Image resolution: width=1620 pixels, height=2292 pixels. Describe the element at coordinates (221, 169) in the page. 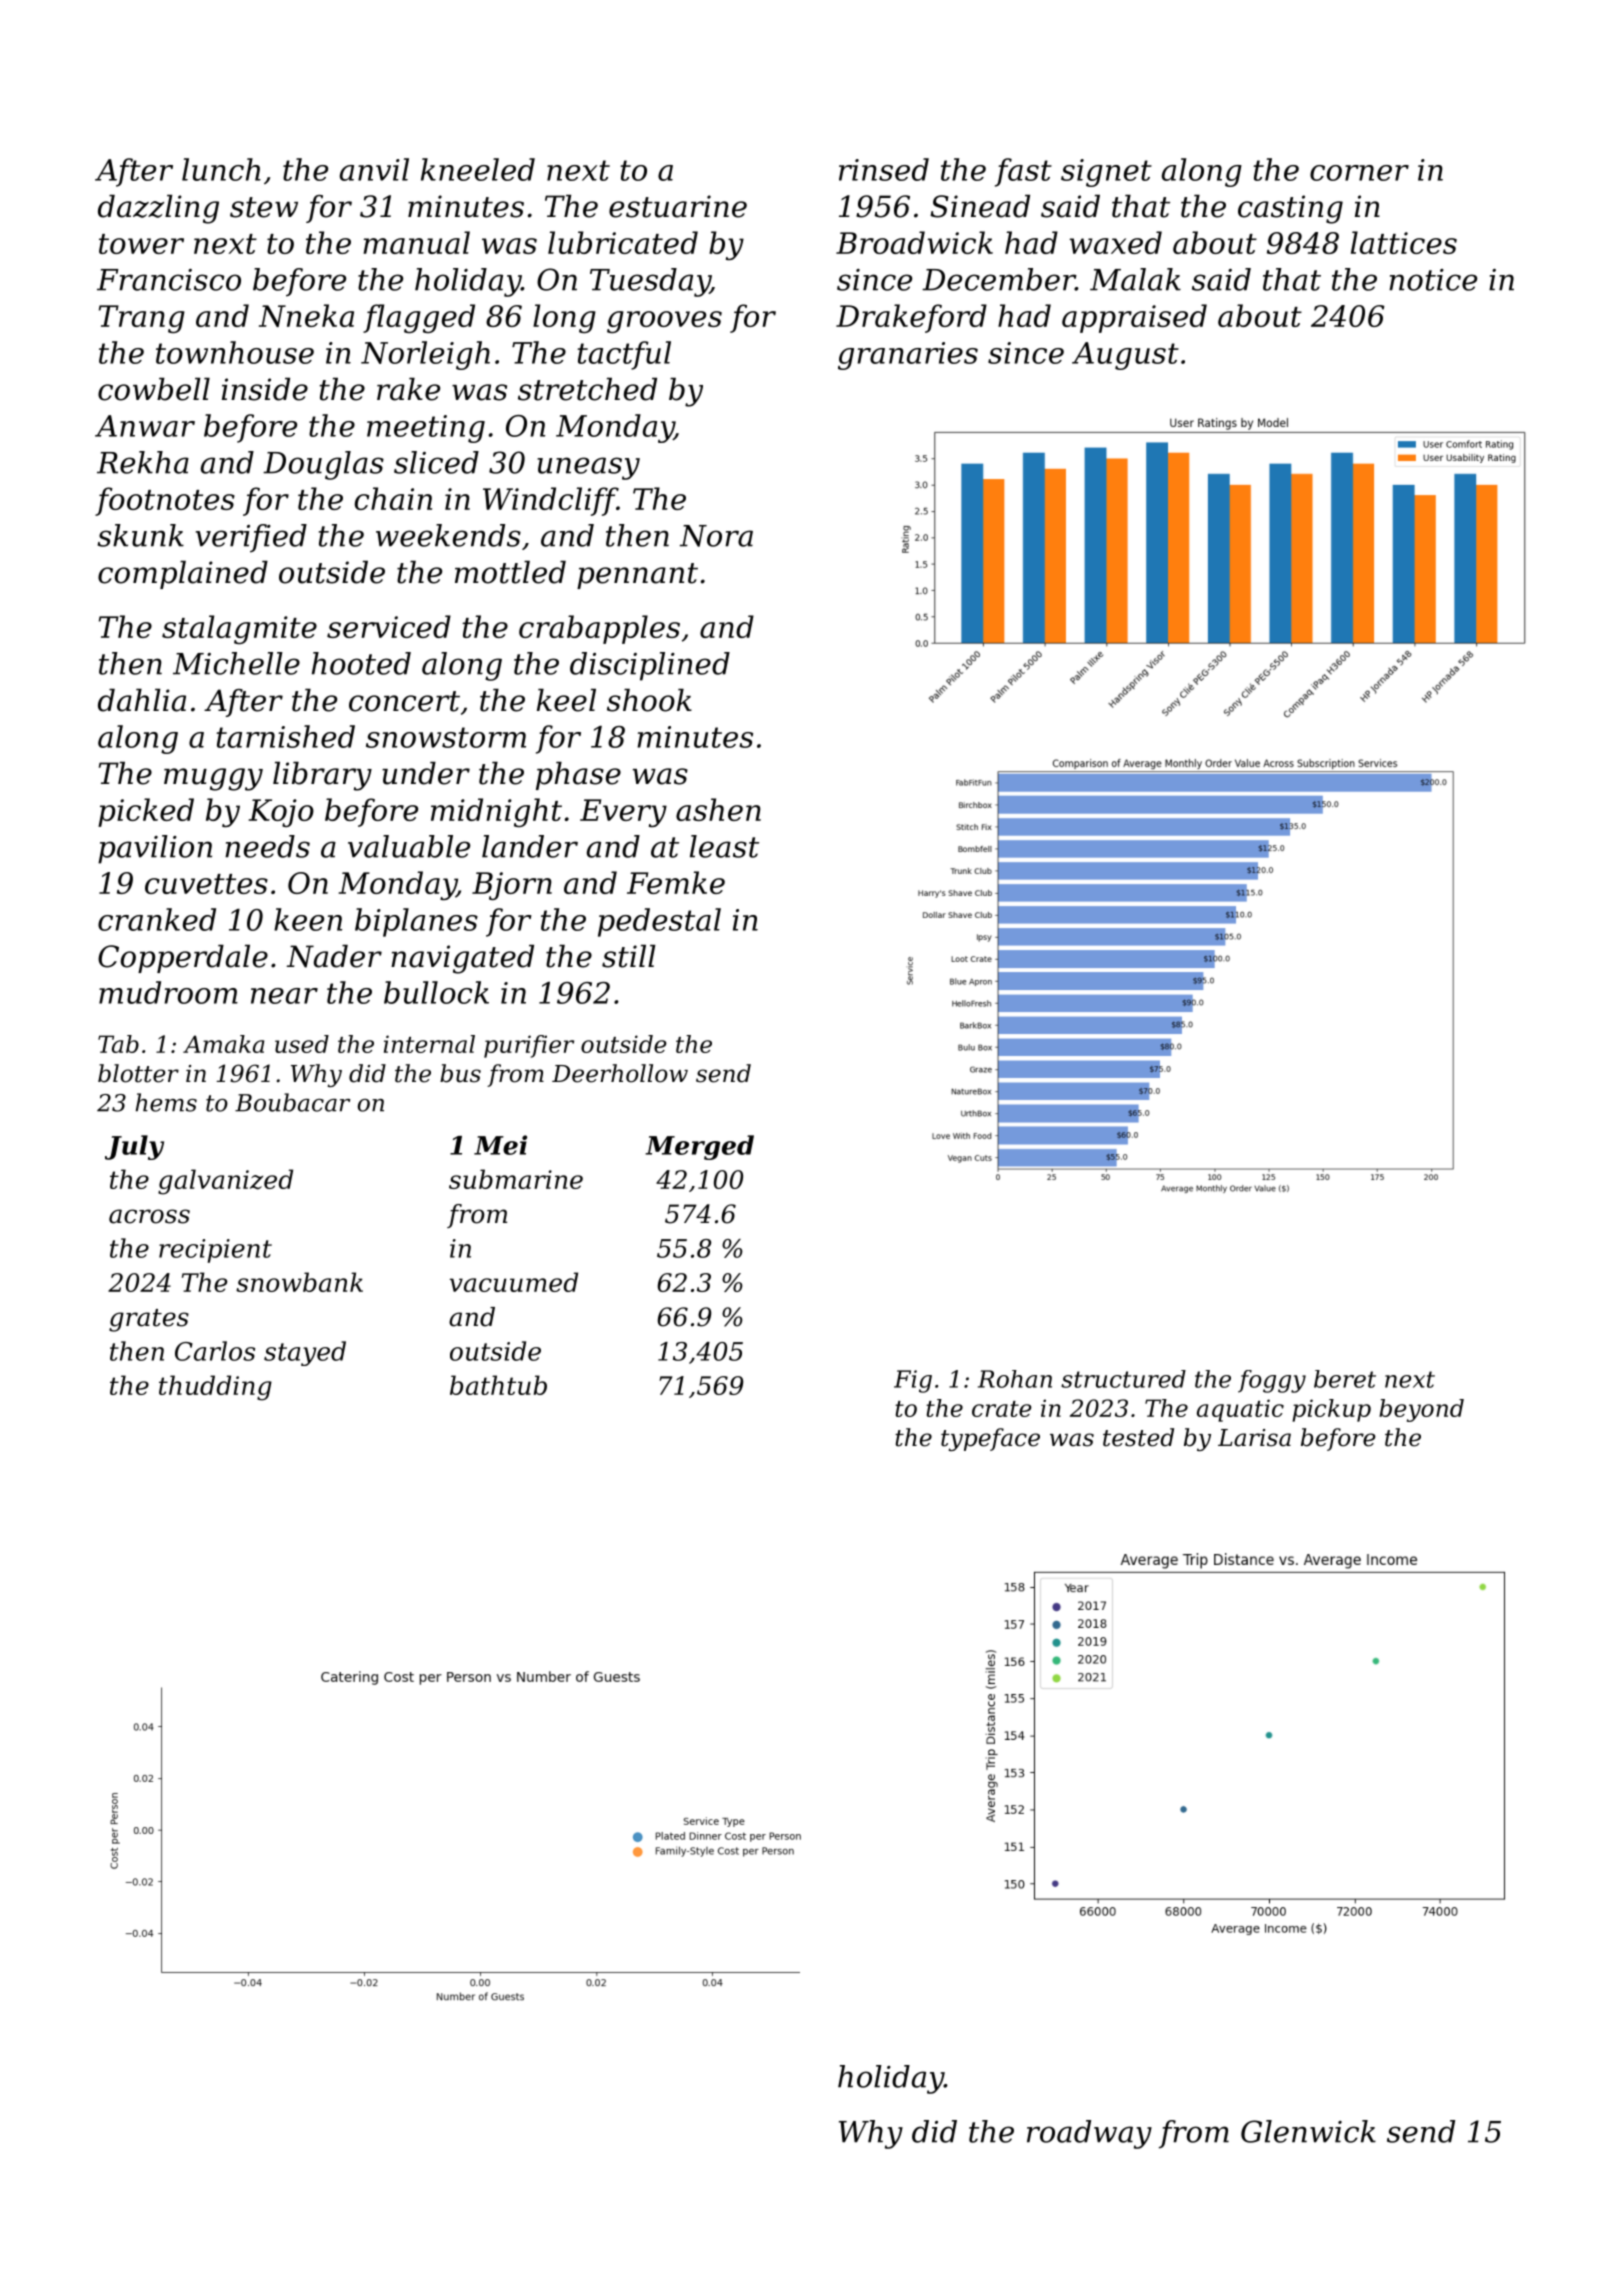

I see `lunch` at that location.
